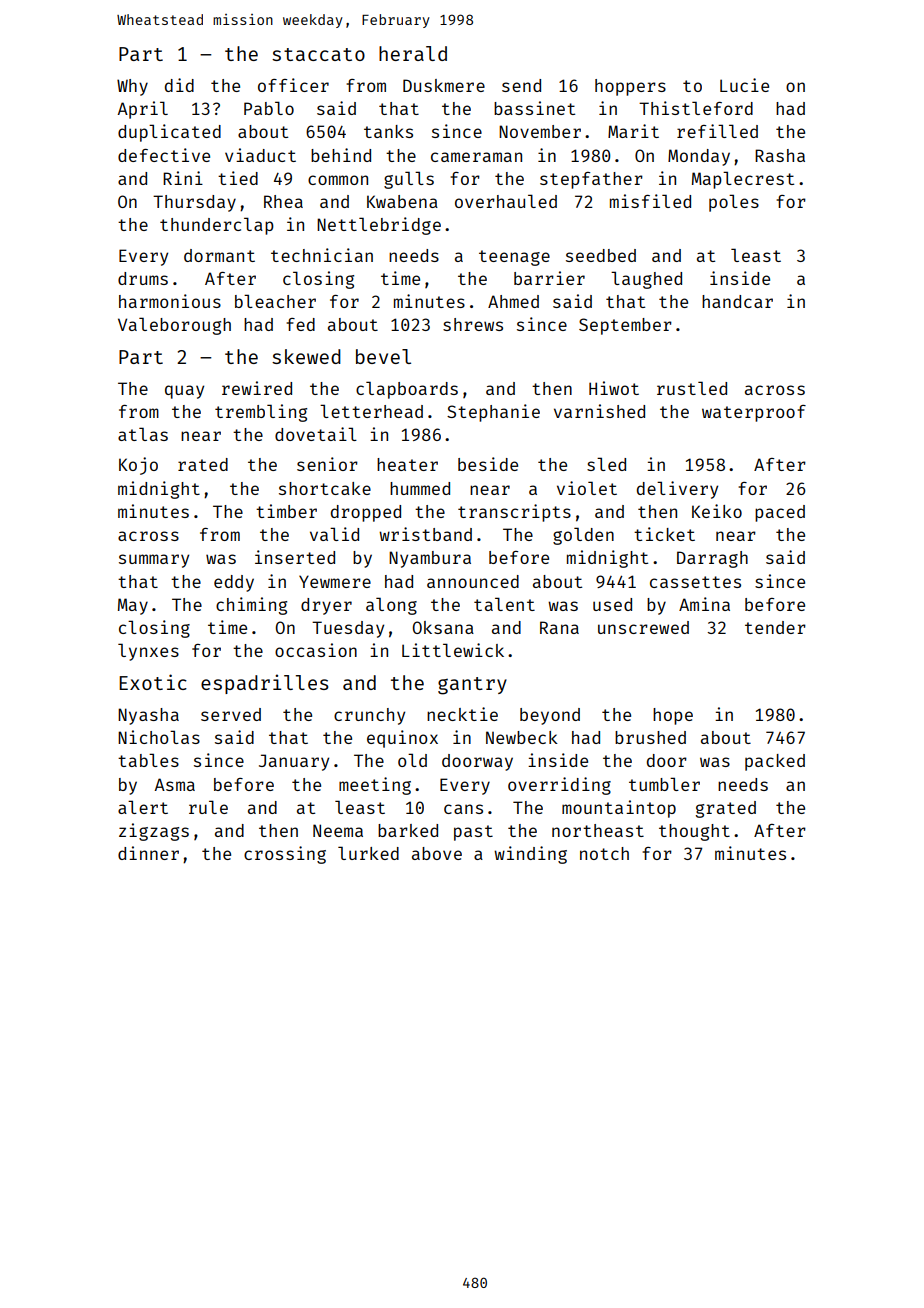 The image size is (924, 1308). I want to click on tender, so click(775, 627).
